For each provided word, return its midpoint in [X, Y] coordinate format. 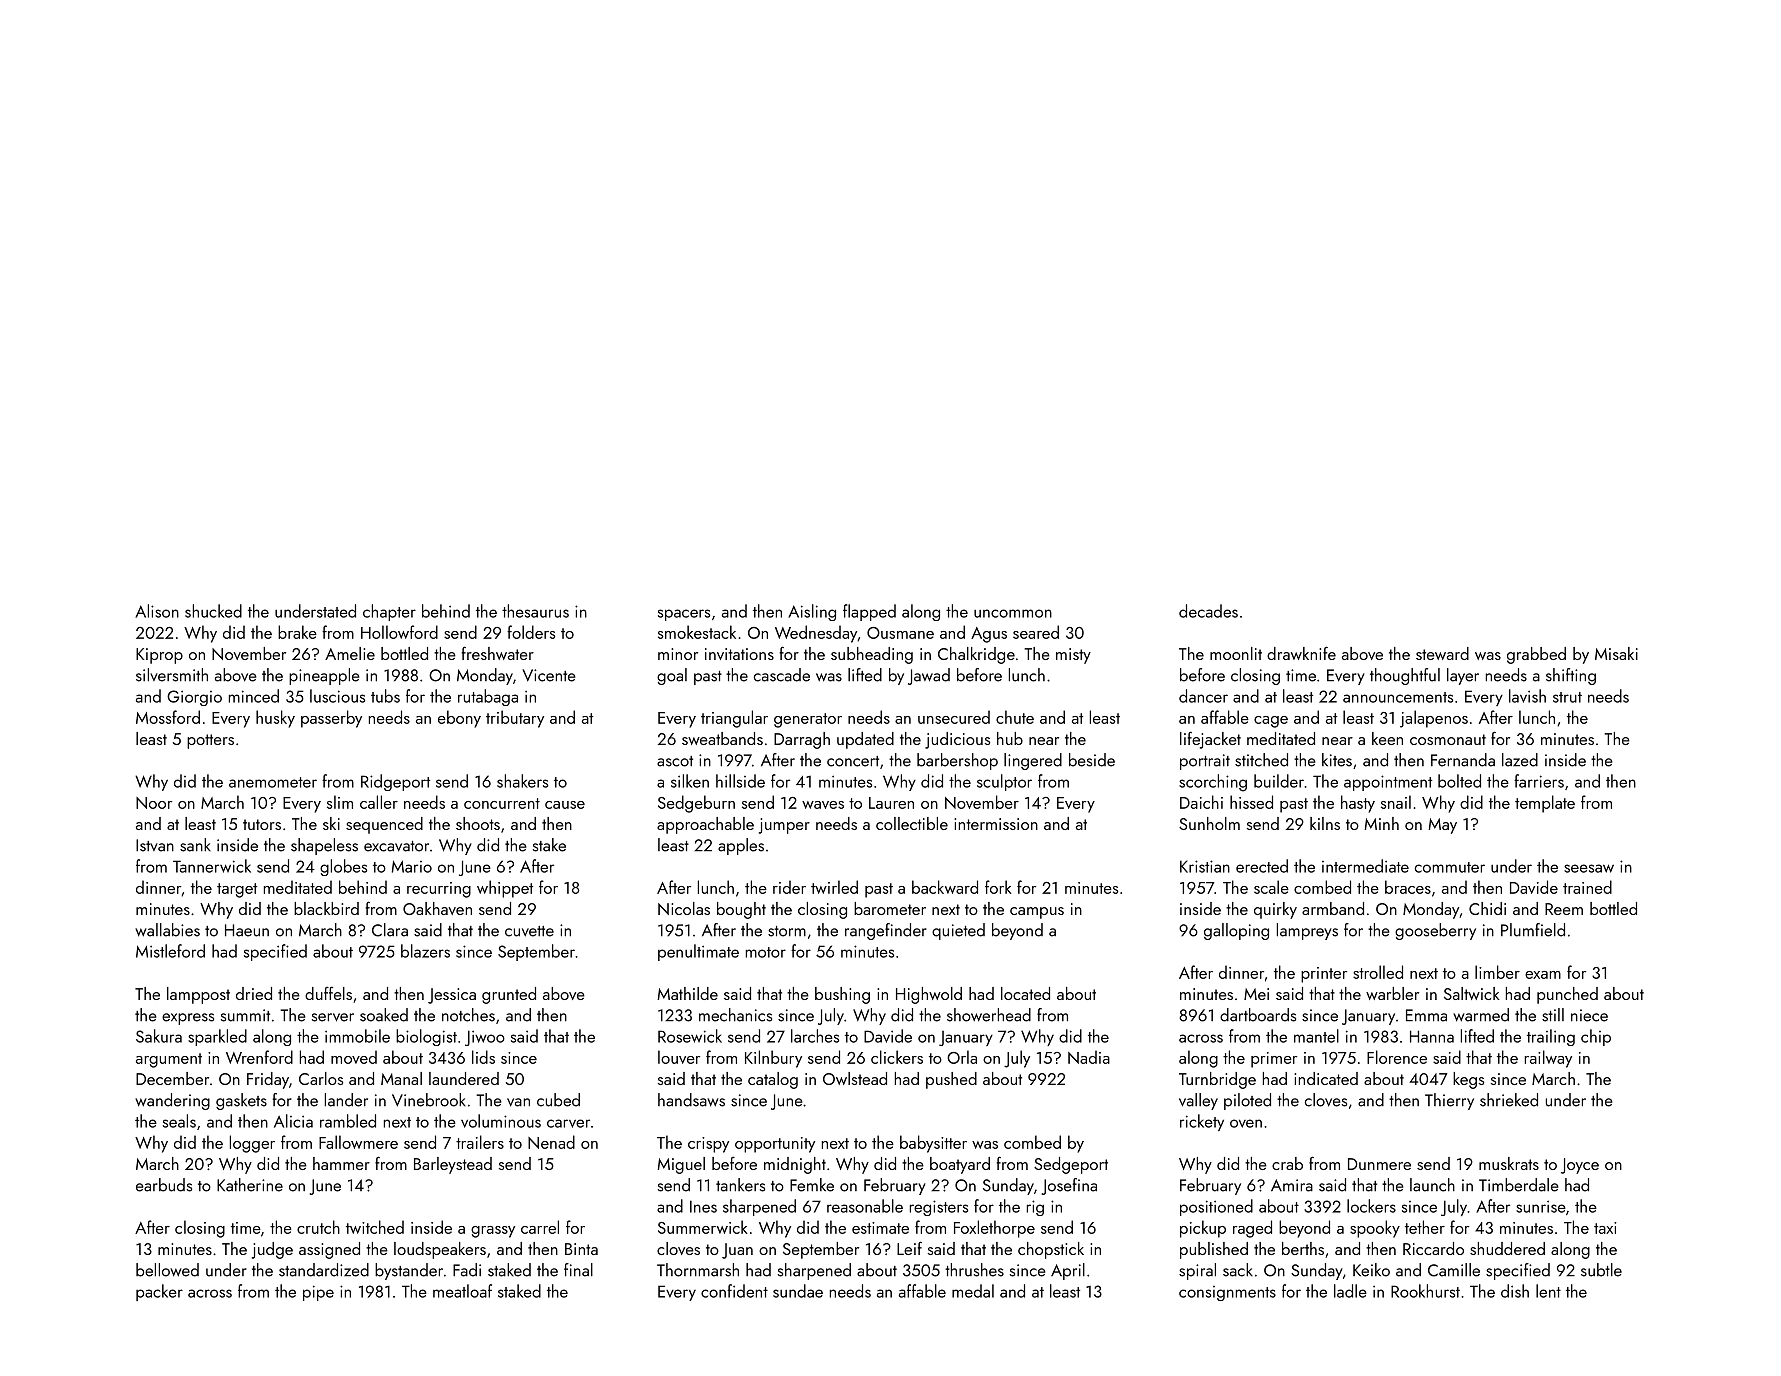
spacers [684, 615]
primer [1274, 1060]
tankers [740, 1185]
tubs [385, 696]
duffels [328, 993]
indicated [1326, 1078]
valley [1198, 1101]
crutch [318, 1227]
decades [1208, 611]
